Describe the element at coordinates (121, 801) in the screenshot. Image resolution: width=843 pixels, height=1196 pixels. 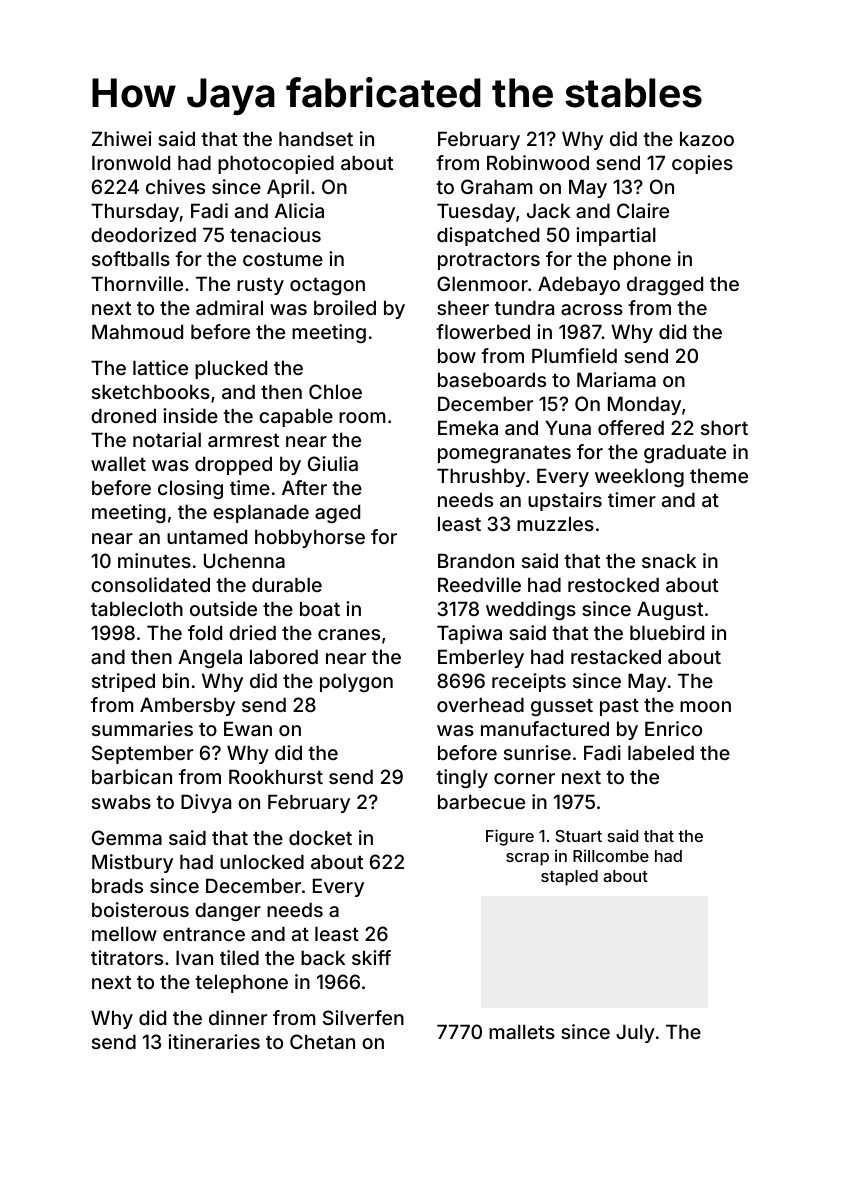
I see `swabs` at that location.
